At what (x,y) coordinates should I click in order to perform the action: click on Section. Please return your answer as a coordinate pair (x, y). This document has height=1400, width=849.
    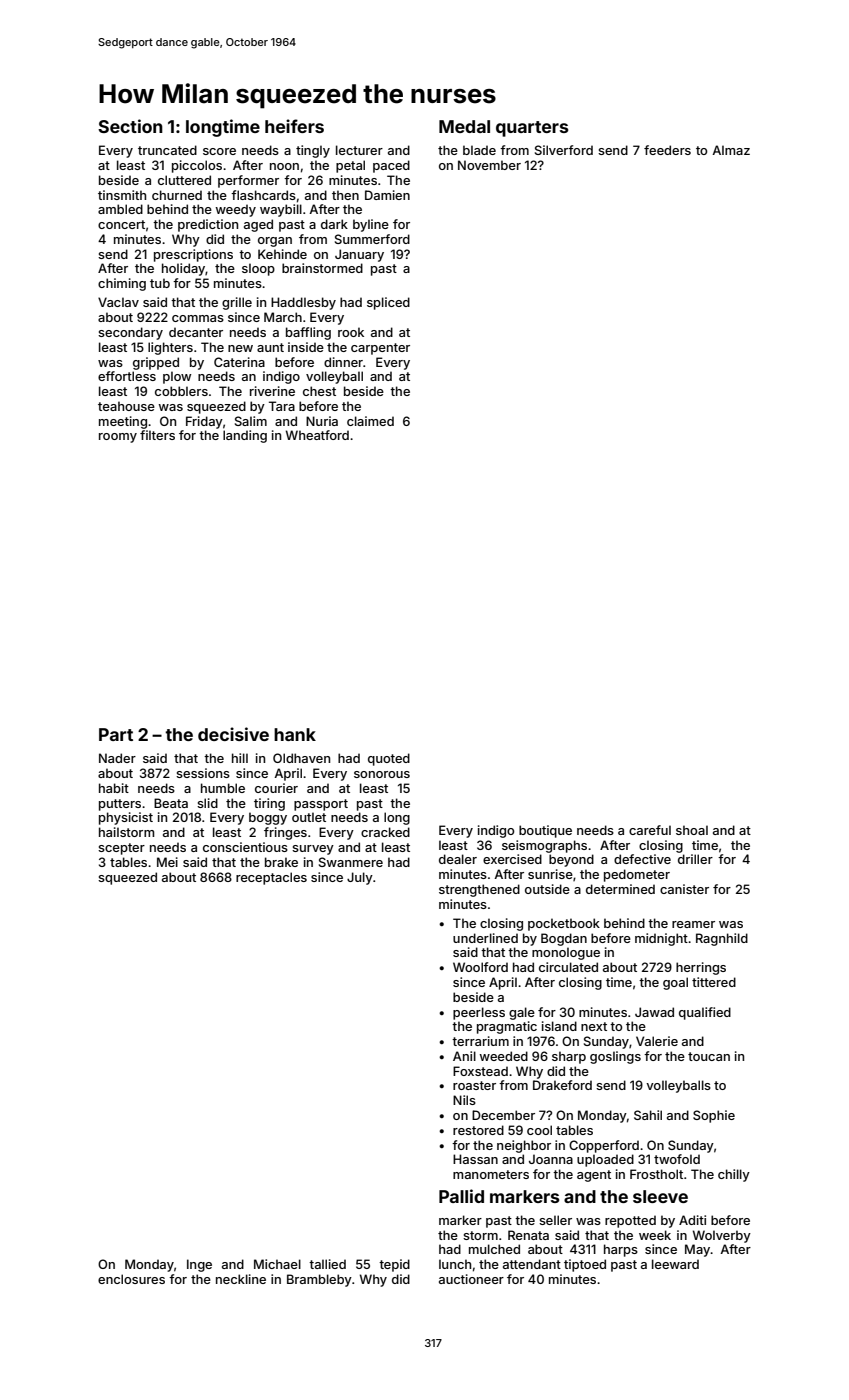
    Looking at the image, I should click on (130, 126).
